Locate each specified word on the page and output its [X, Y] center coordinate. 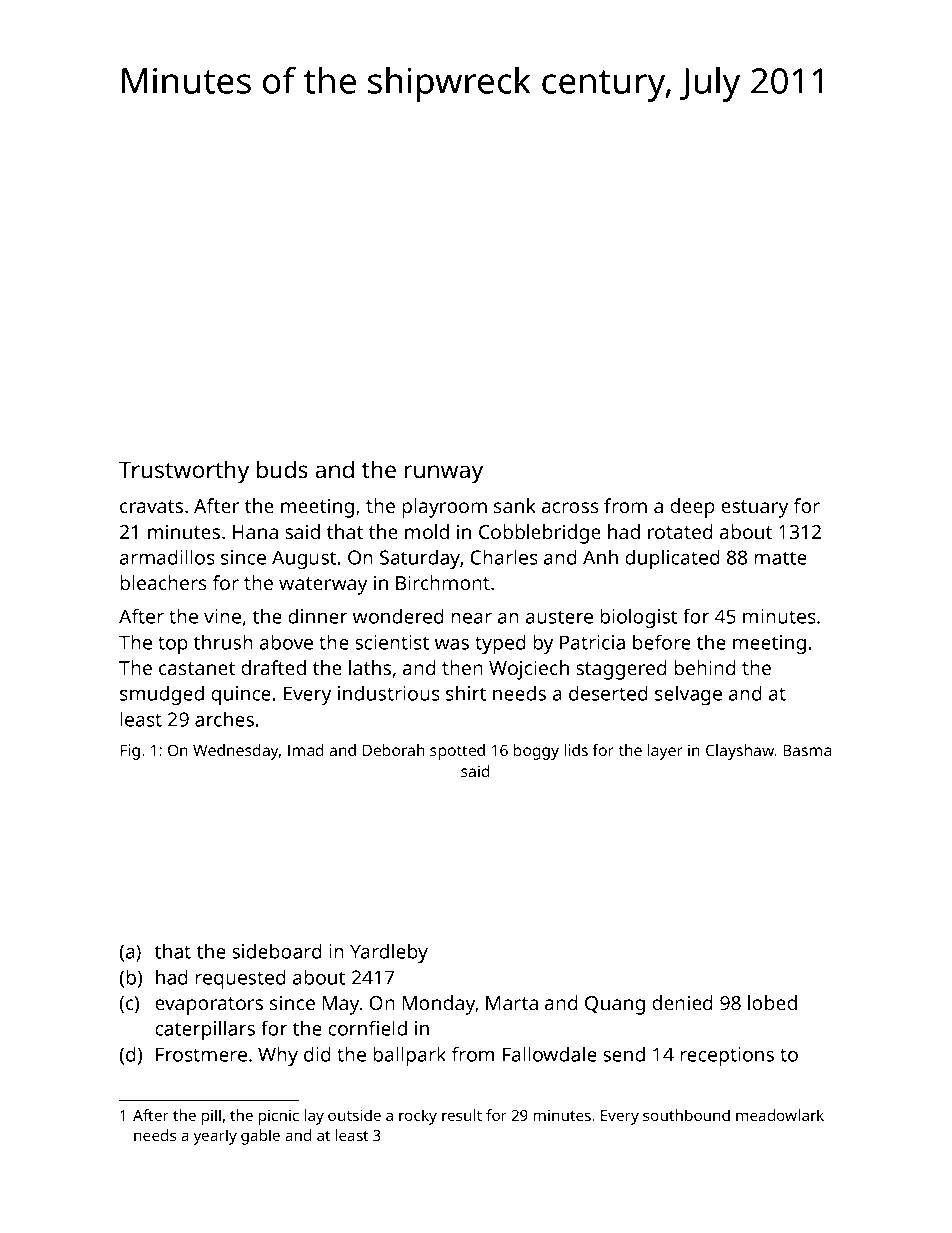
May [341, 1005]
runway [444, 474]
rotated [680, 531]
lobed [772, 1002]
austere [559, 617]
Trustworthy [184, 472]
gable [260, 1137]
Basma [807, 750]
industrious [389, 693]
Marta [512, 1003]
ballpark [409, 1056]
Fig [130, 752]
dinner [317, 616]
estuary [754, 509]
